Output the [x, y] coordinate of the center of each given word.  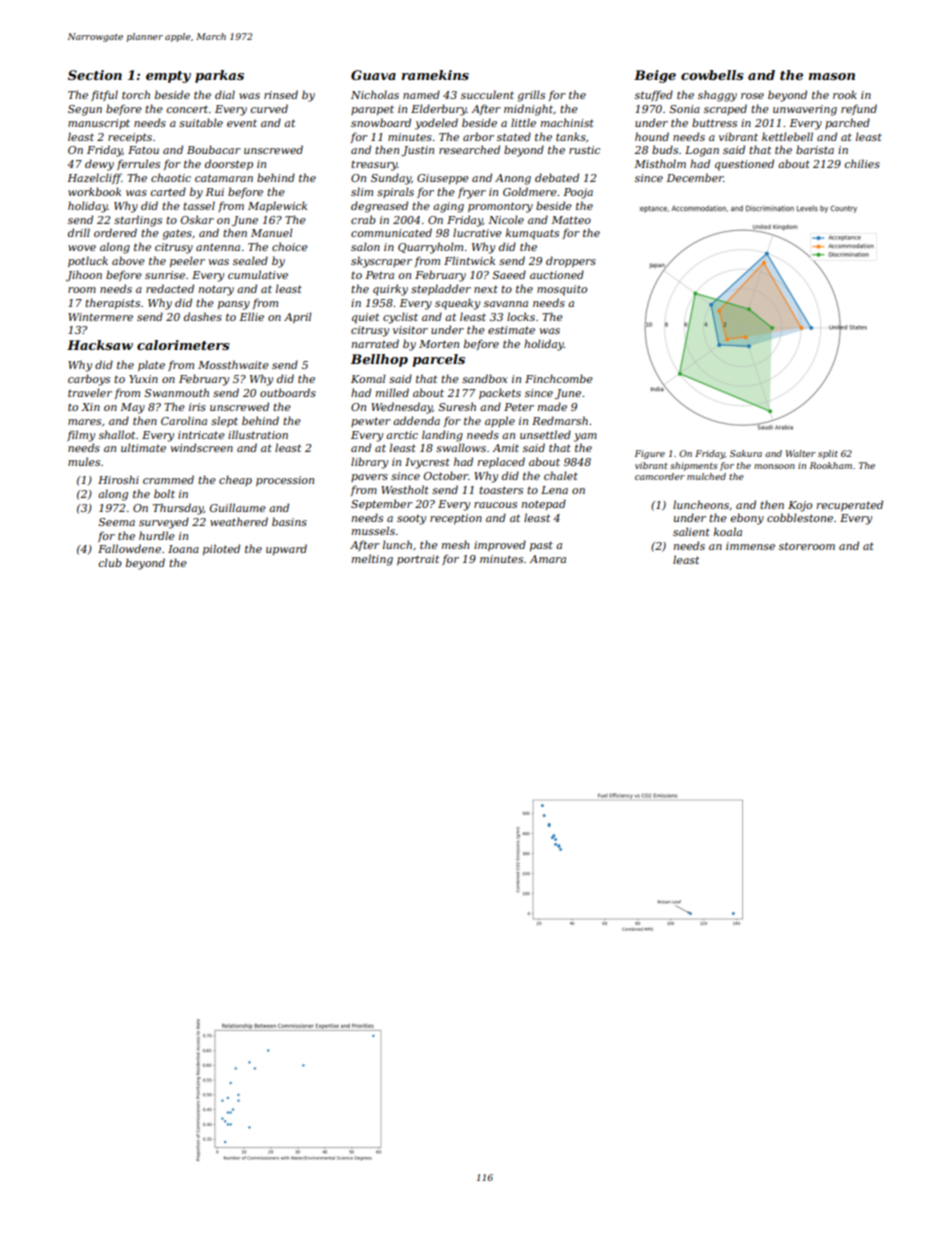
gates [177, 235]
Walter [801, 453]
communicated [391, 232]
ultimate [143, 447]
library [369, 463]
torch [136, 94]
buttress [714, 122]
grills [531, 96]
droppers [571, 261]
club [110, 562]
